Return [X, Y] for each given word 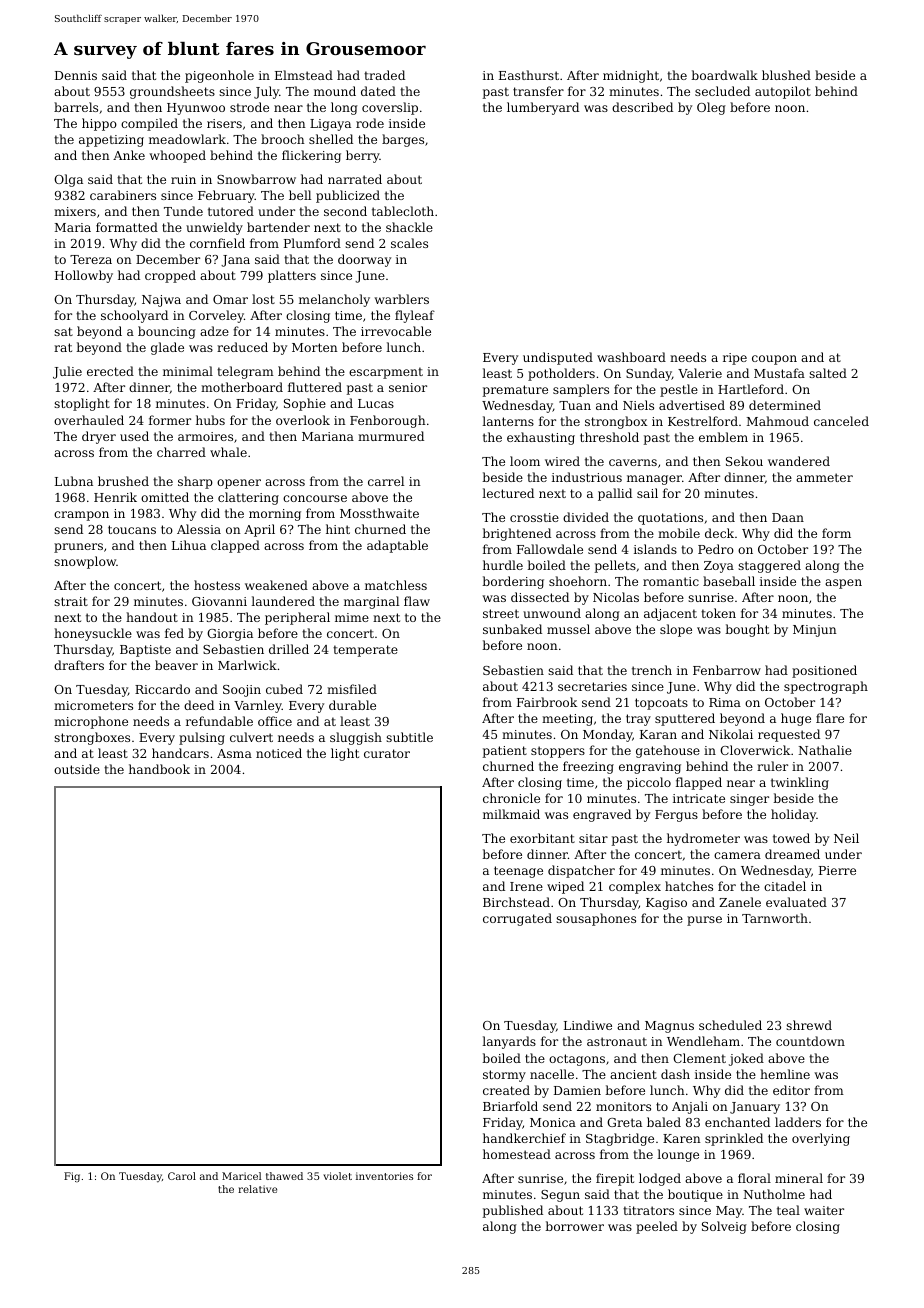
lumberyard [543, 108]
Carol [182, 1176]
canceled [841, 421]
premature [515, 391]
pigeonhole [219, 76]
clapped [235, 546]
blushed [786, 75]
